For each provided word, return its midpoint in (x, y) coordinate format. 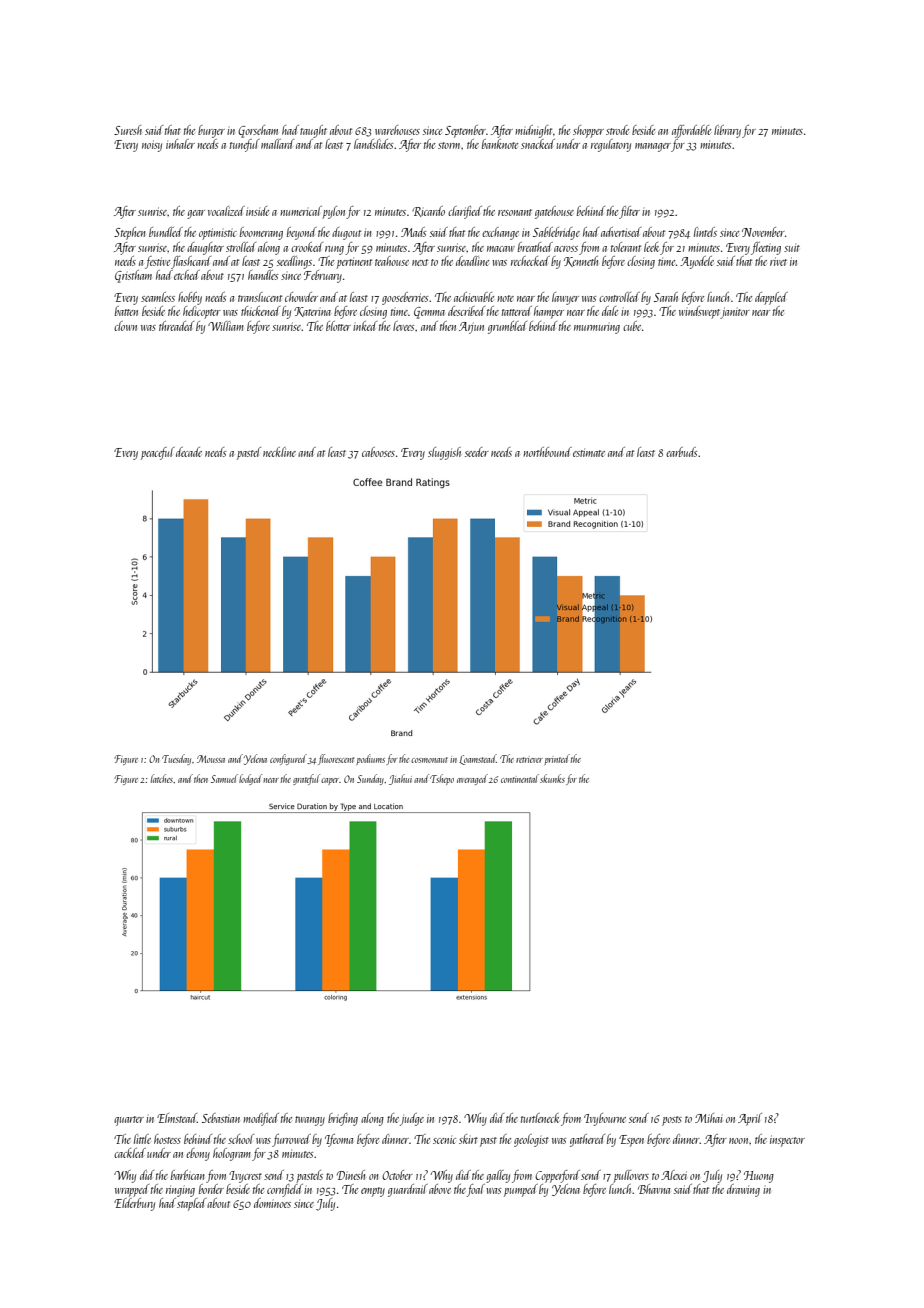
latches (162, 778)
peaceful (158, 453)
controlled (619, 297)
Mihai (709, 1118)
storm (450, 145)
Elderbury (134, 1204)
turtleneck (540, 1118)
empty (373, 1192)
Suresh (128, 130)
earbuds (681, 452)
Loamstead (477, 759)
